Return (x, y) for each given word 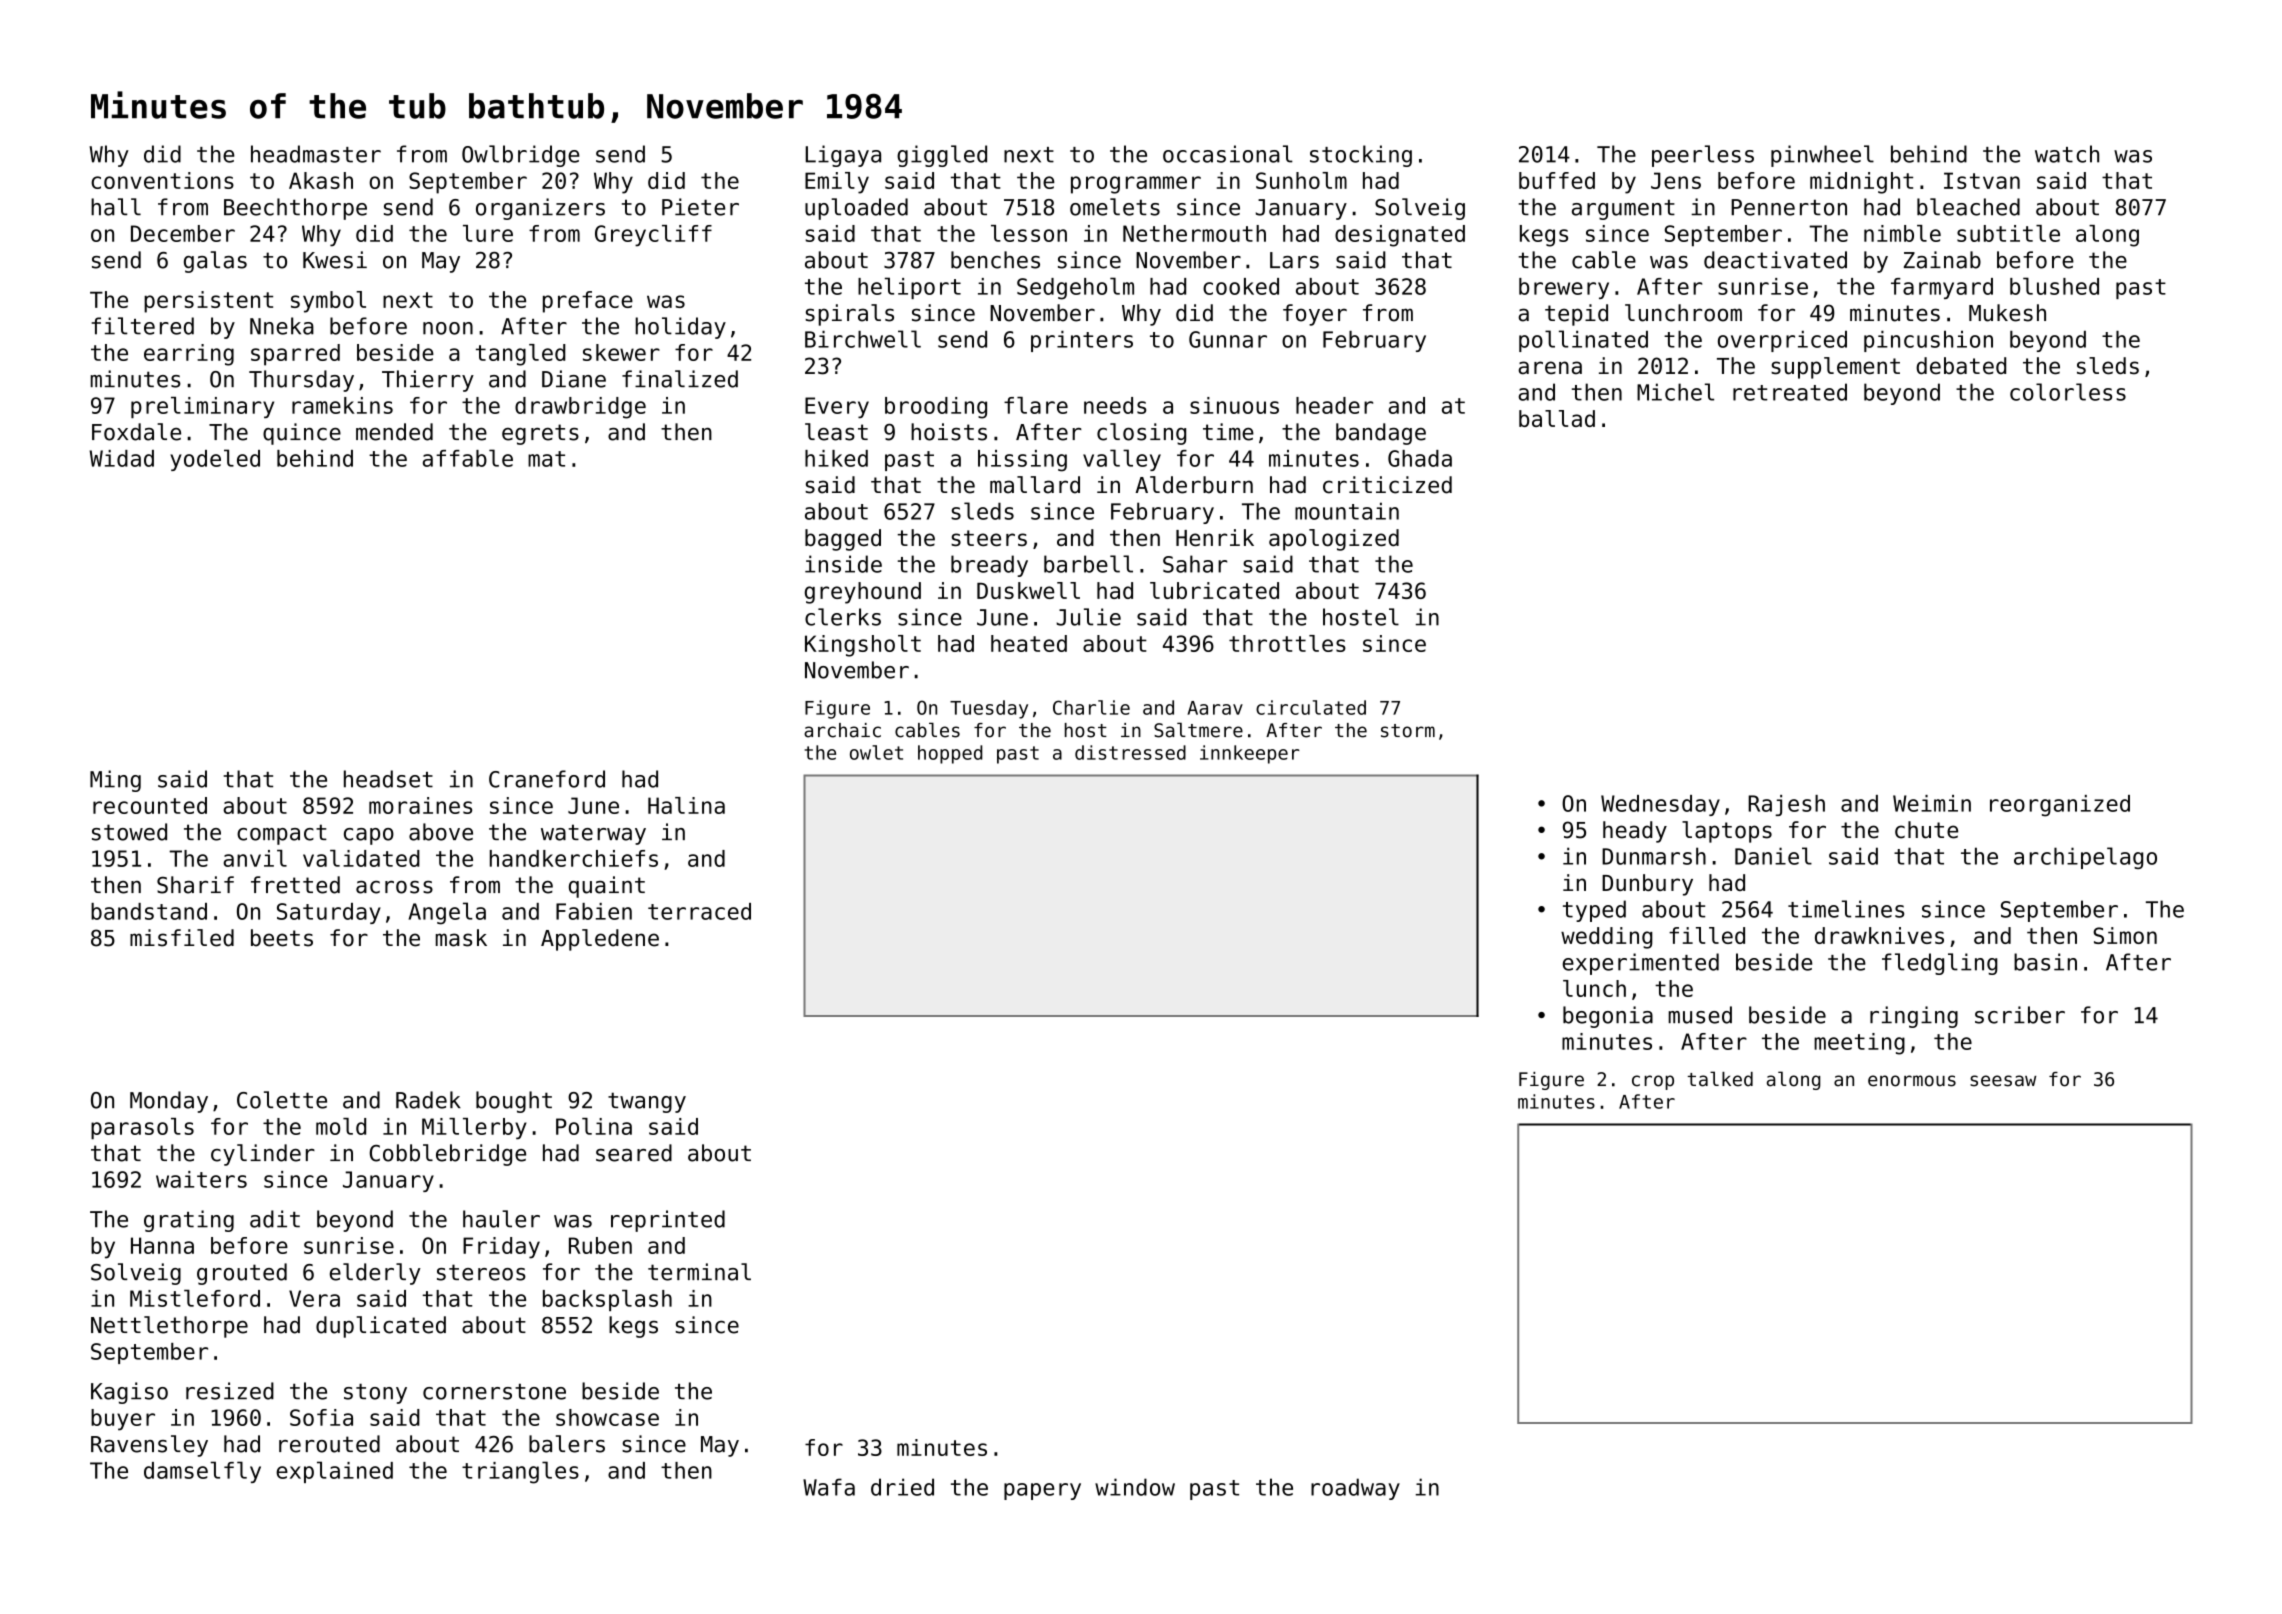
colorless (2068, 392)
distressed (1130, 752)
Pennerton (1789, 207)
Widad (121, 458)
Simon (2125, 935)
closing (1141, 434)
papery (1042, 1491)
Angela (447, 913)
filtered (143, 326)
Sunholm (1301, 180)
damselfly (202, 1472)
